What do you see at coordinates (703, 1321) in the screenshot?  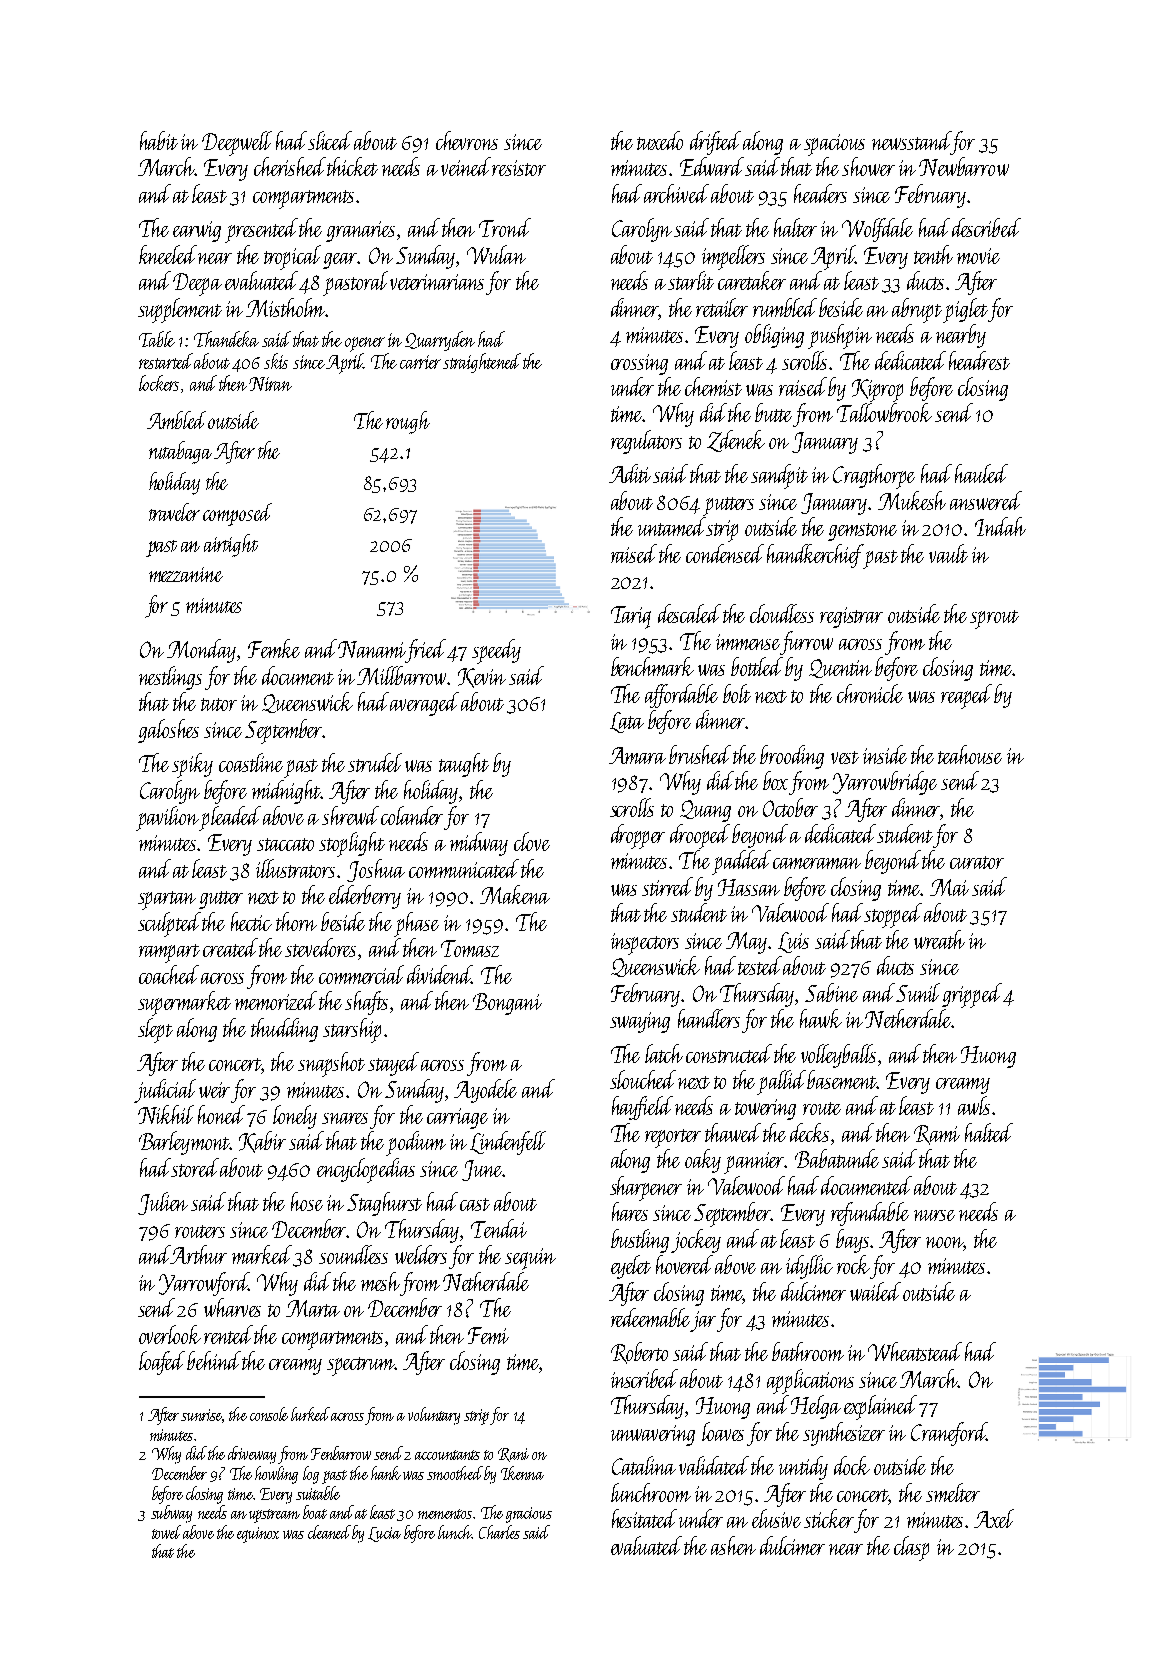 I see `jar` at bounding box center [703, 1321].
